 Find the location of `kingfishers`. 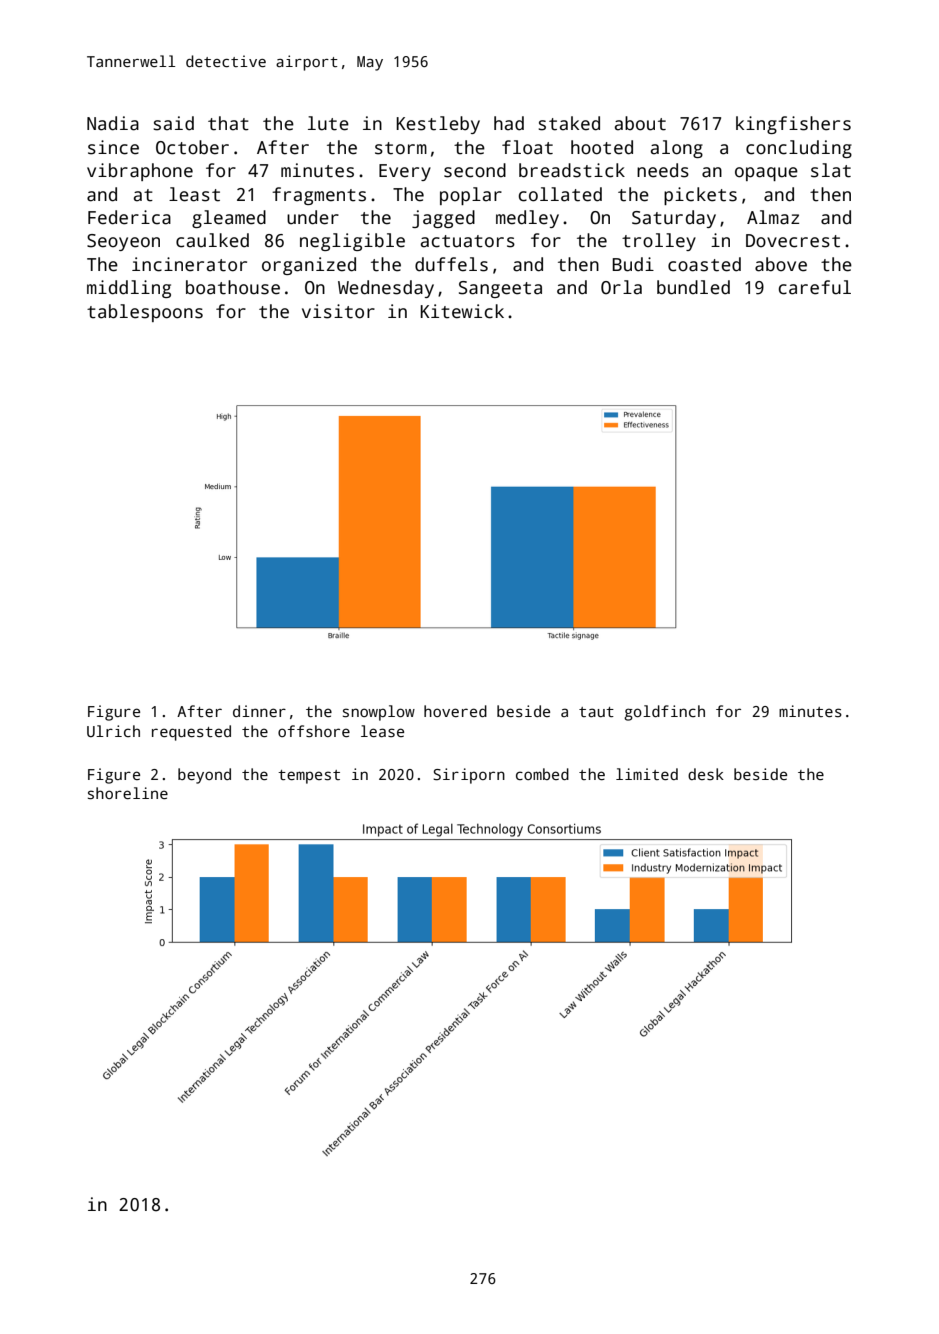

kingfishers is located at coordinates (793, 125).
